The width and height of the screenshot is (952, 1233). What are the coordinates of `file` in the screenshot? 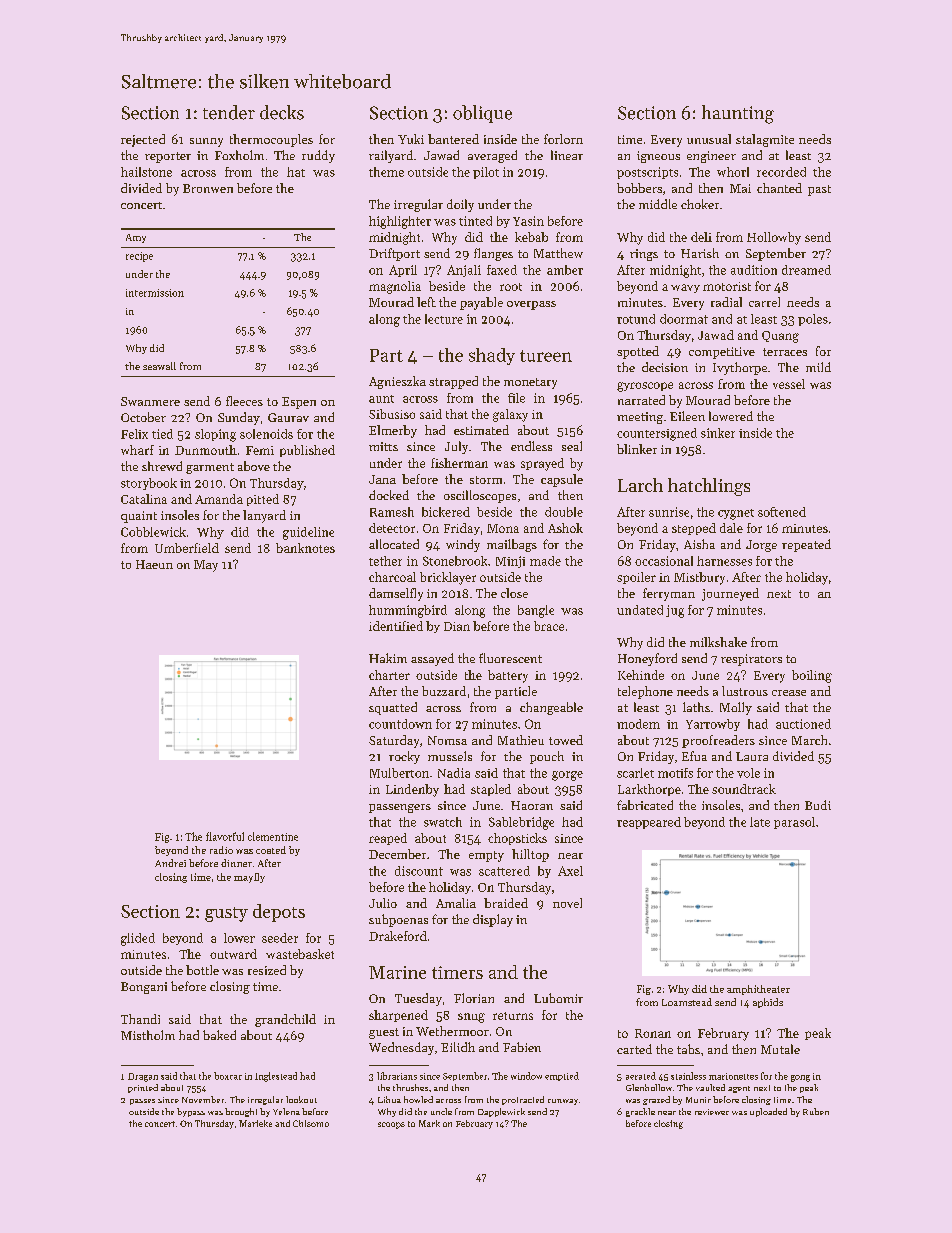 It's located at (516, 398).
